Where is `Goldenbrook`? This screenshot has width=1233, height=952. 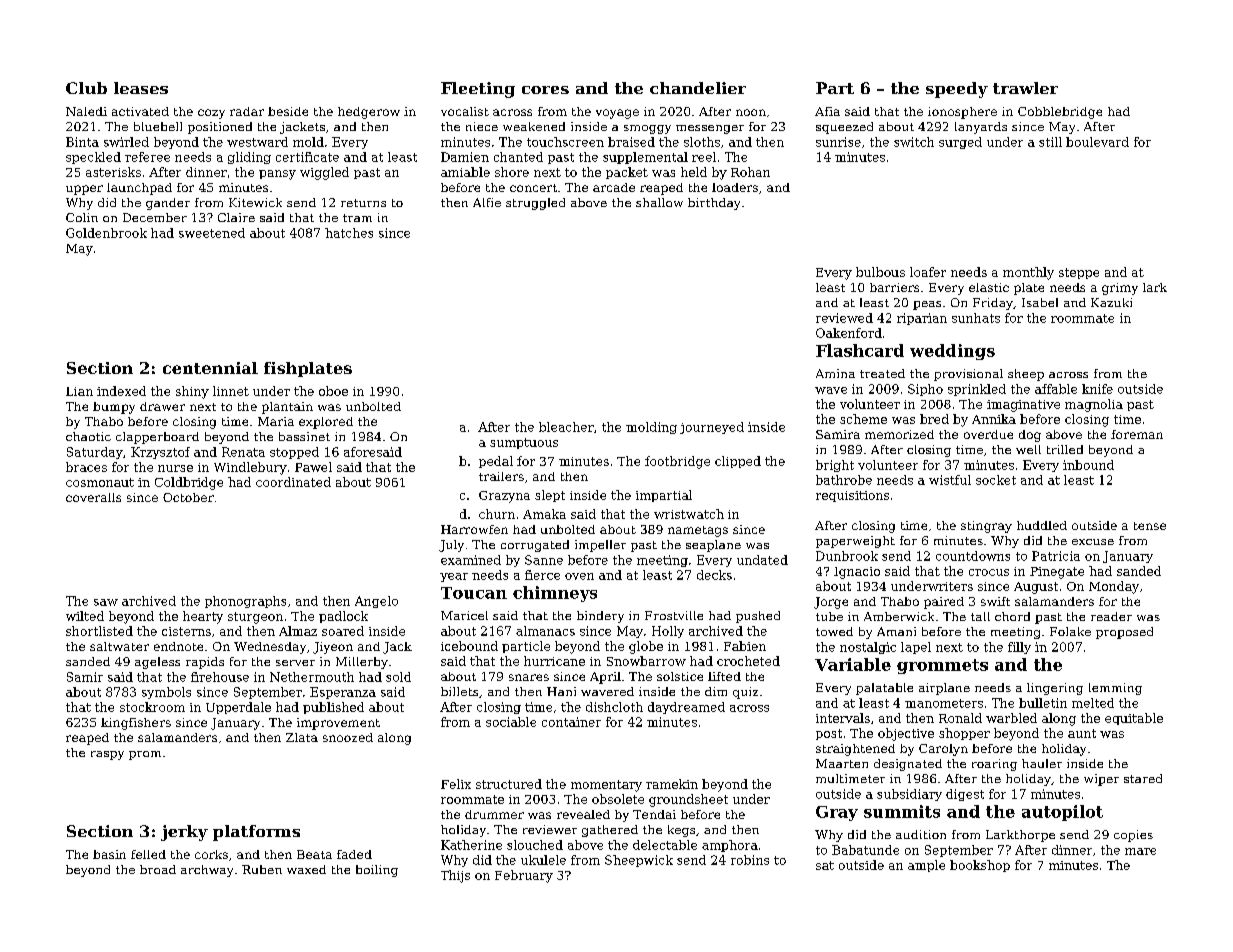 Goldenbrook is located at coordinates (106, 233).
